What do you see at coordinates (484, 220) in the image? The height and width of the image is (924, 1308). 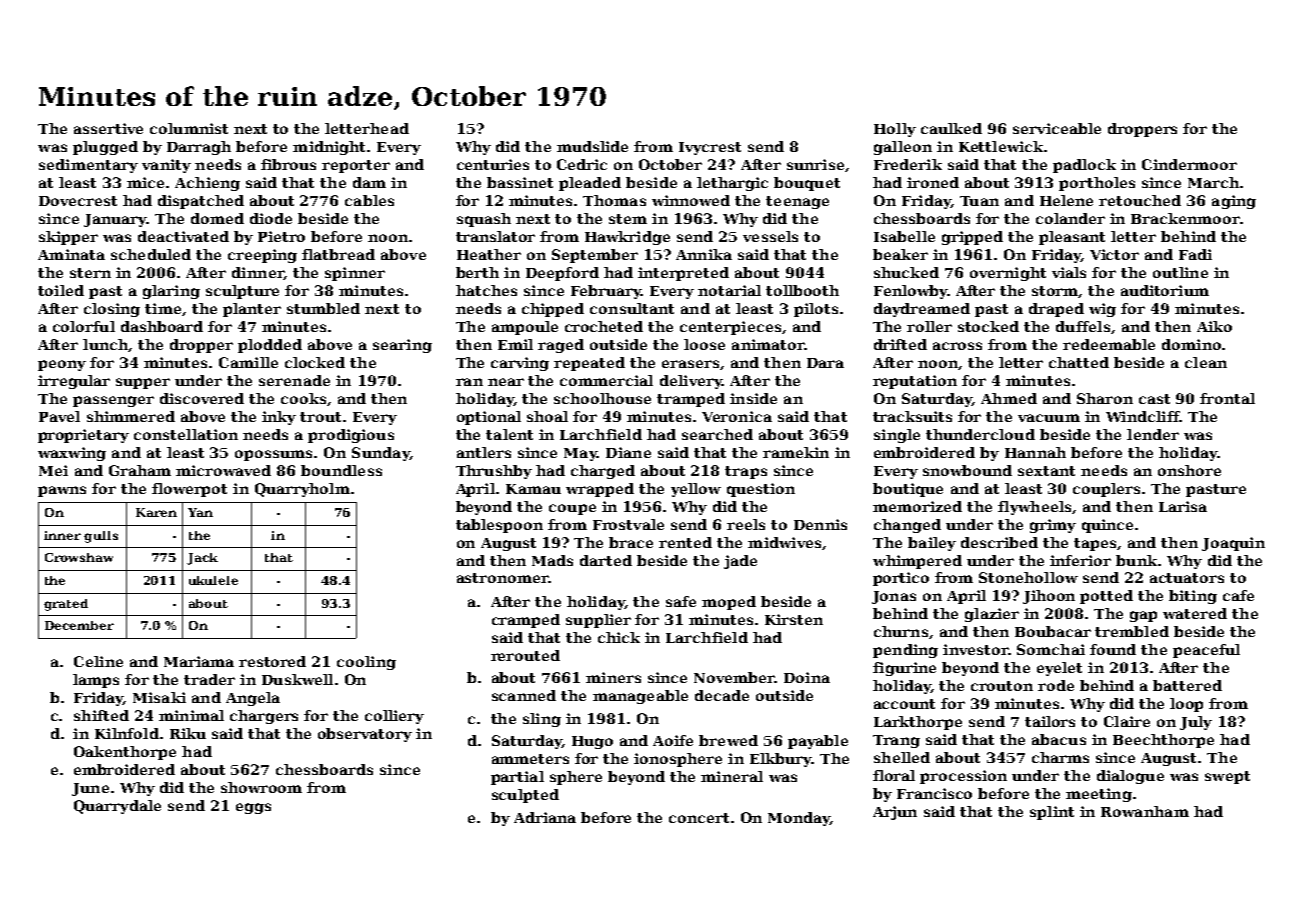 I see `squash` at bounding box center [484, 220].
